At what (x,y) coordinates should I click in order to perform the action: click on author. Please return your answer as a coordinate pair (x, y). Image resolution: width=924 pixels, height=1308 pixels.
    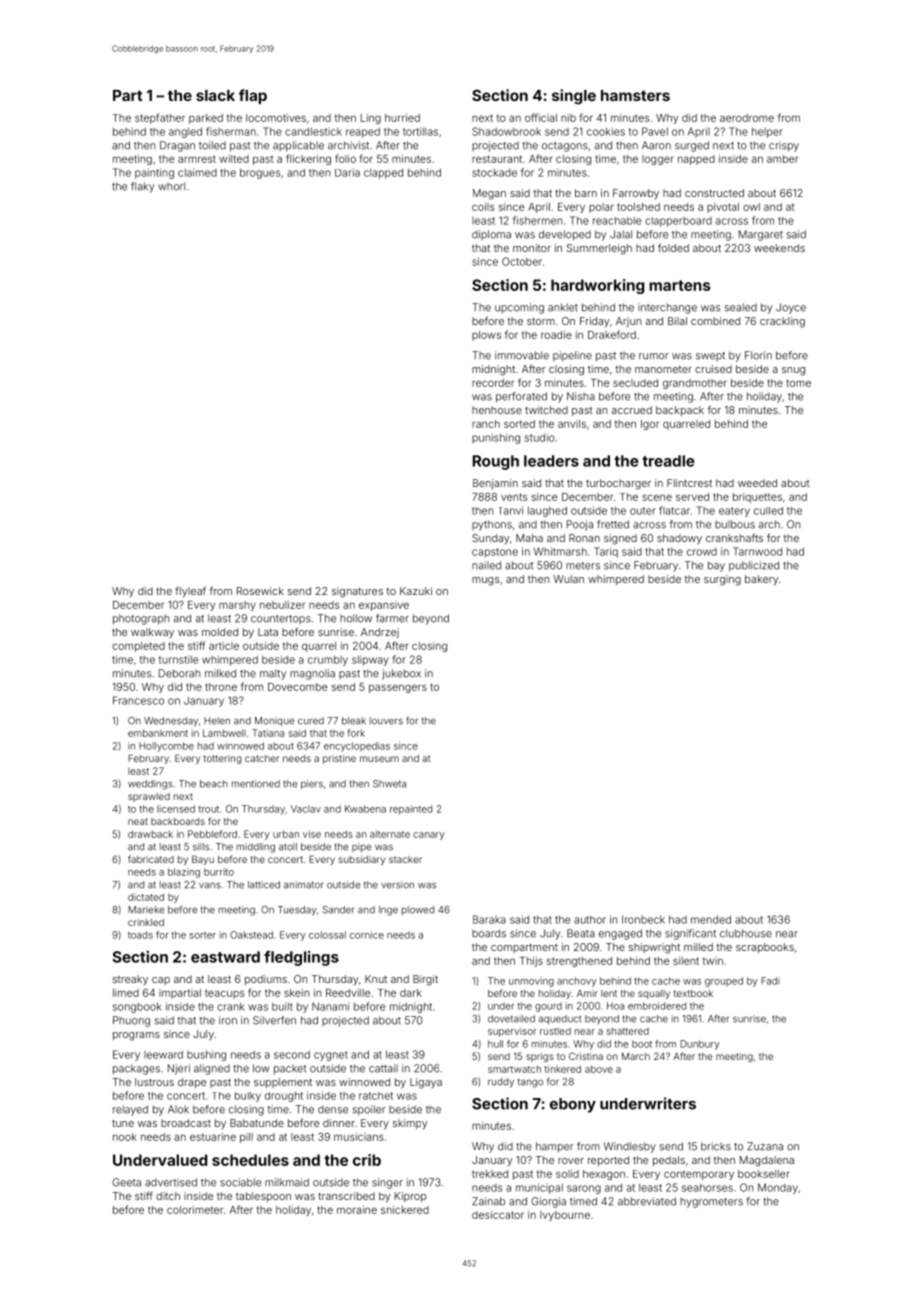
    Looking at the image, I should click on (590, 920).
